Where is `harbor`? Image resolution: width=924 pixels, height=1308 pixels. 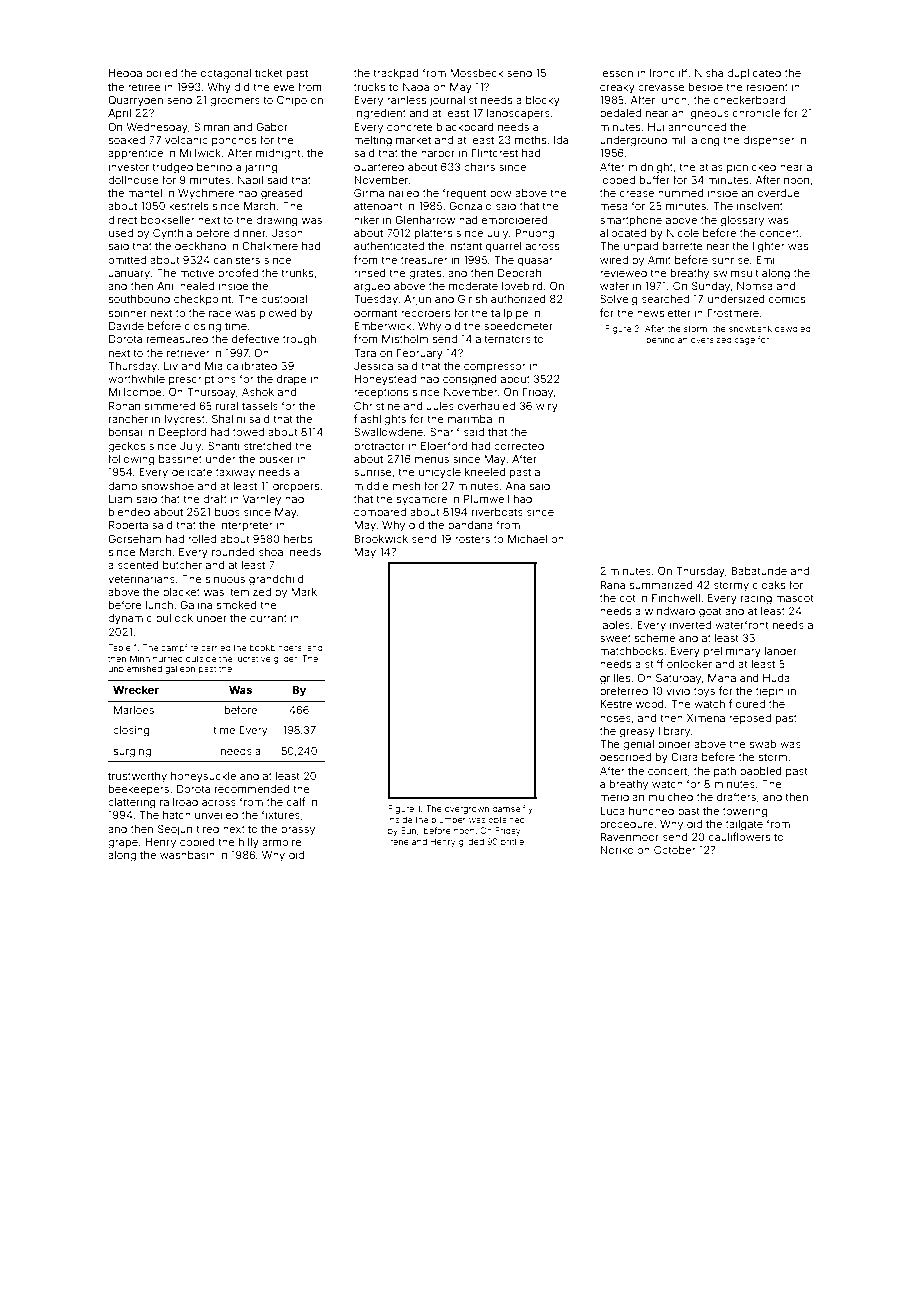 harbor is located at coordinates (438, 153).
